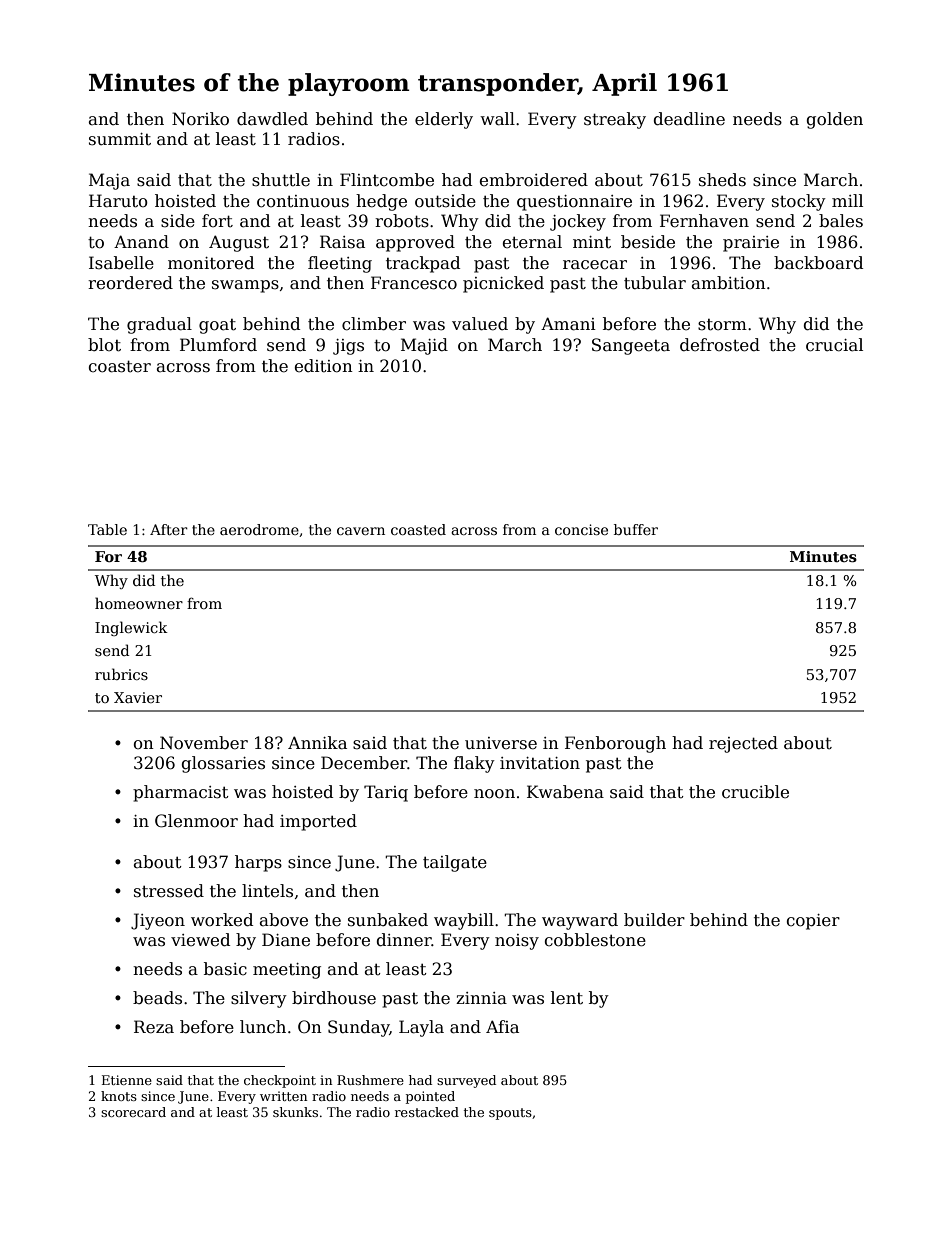 The width and height of the screenshot is (952, 1233). I want to click on aerodrome, so click(259, 529).
